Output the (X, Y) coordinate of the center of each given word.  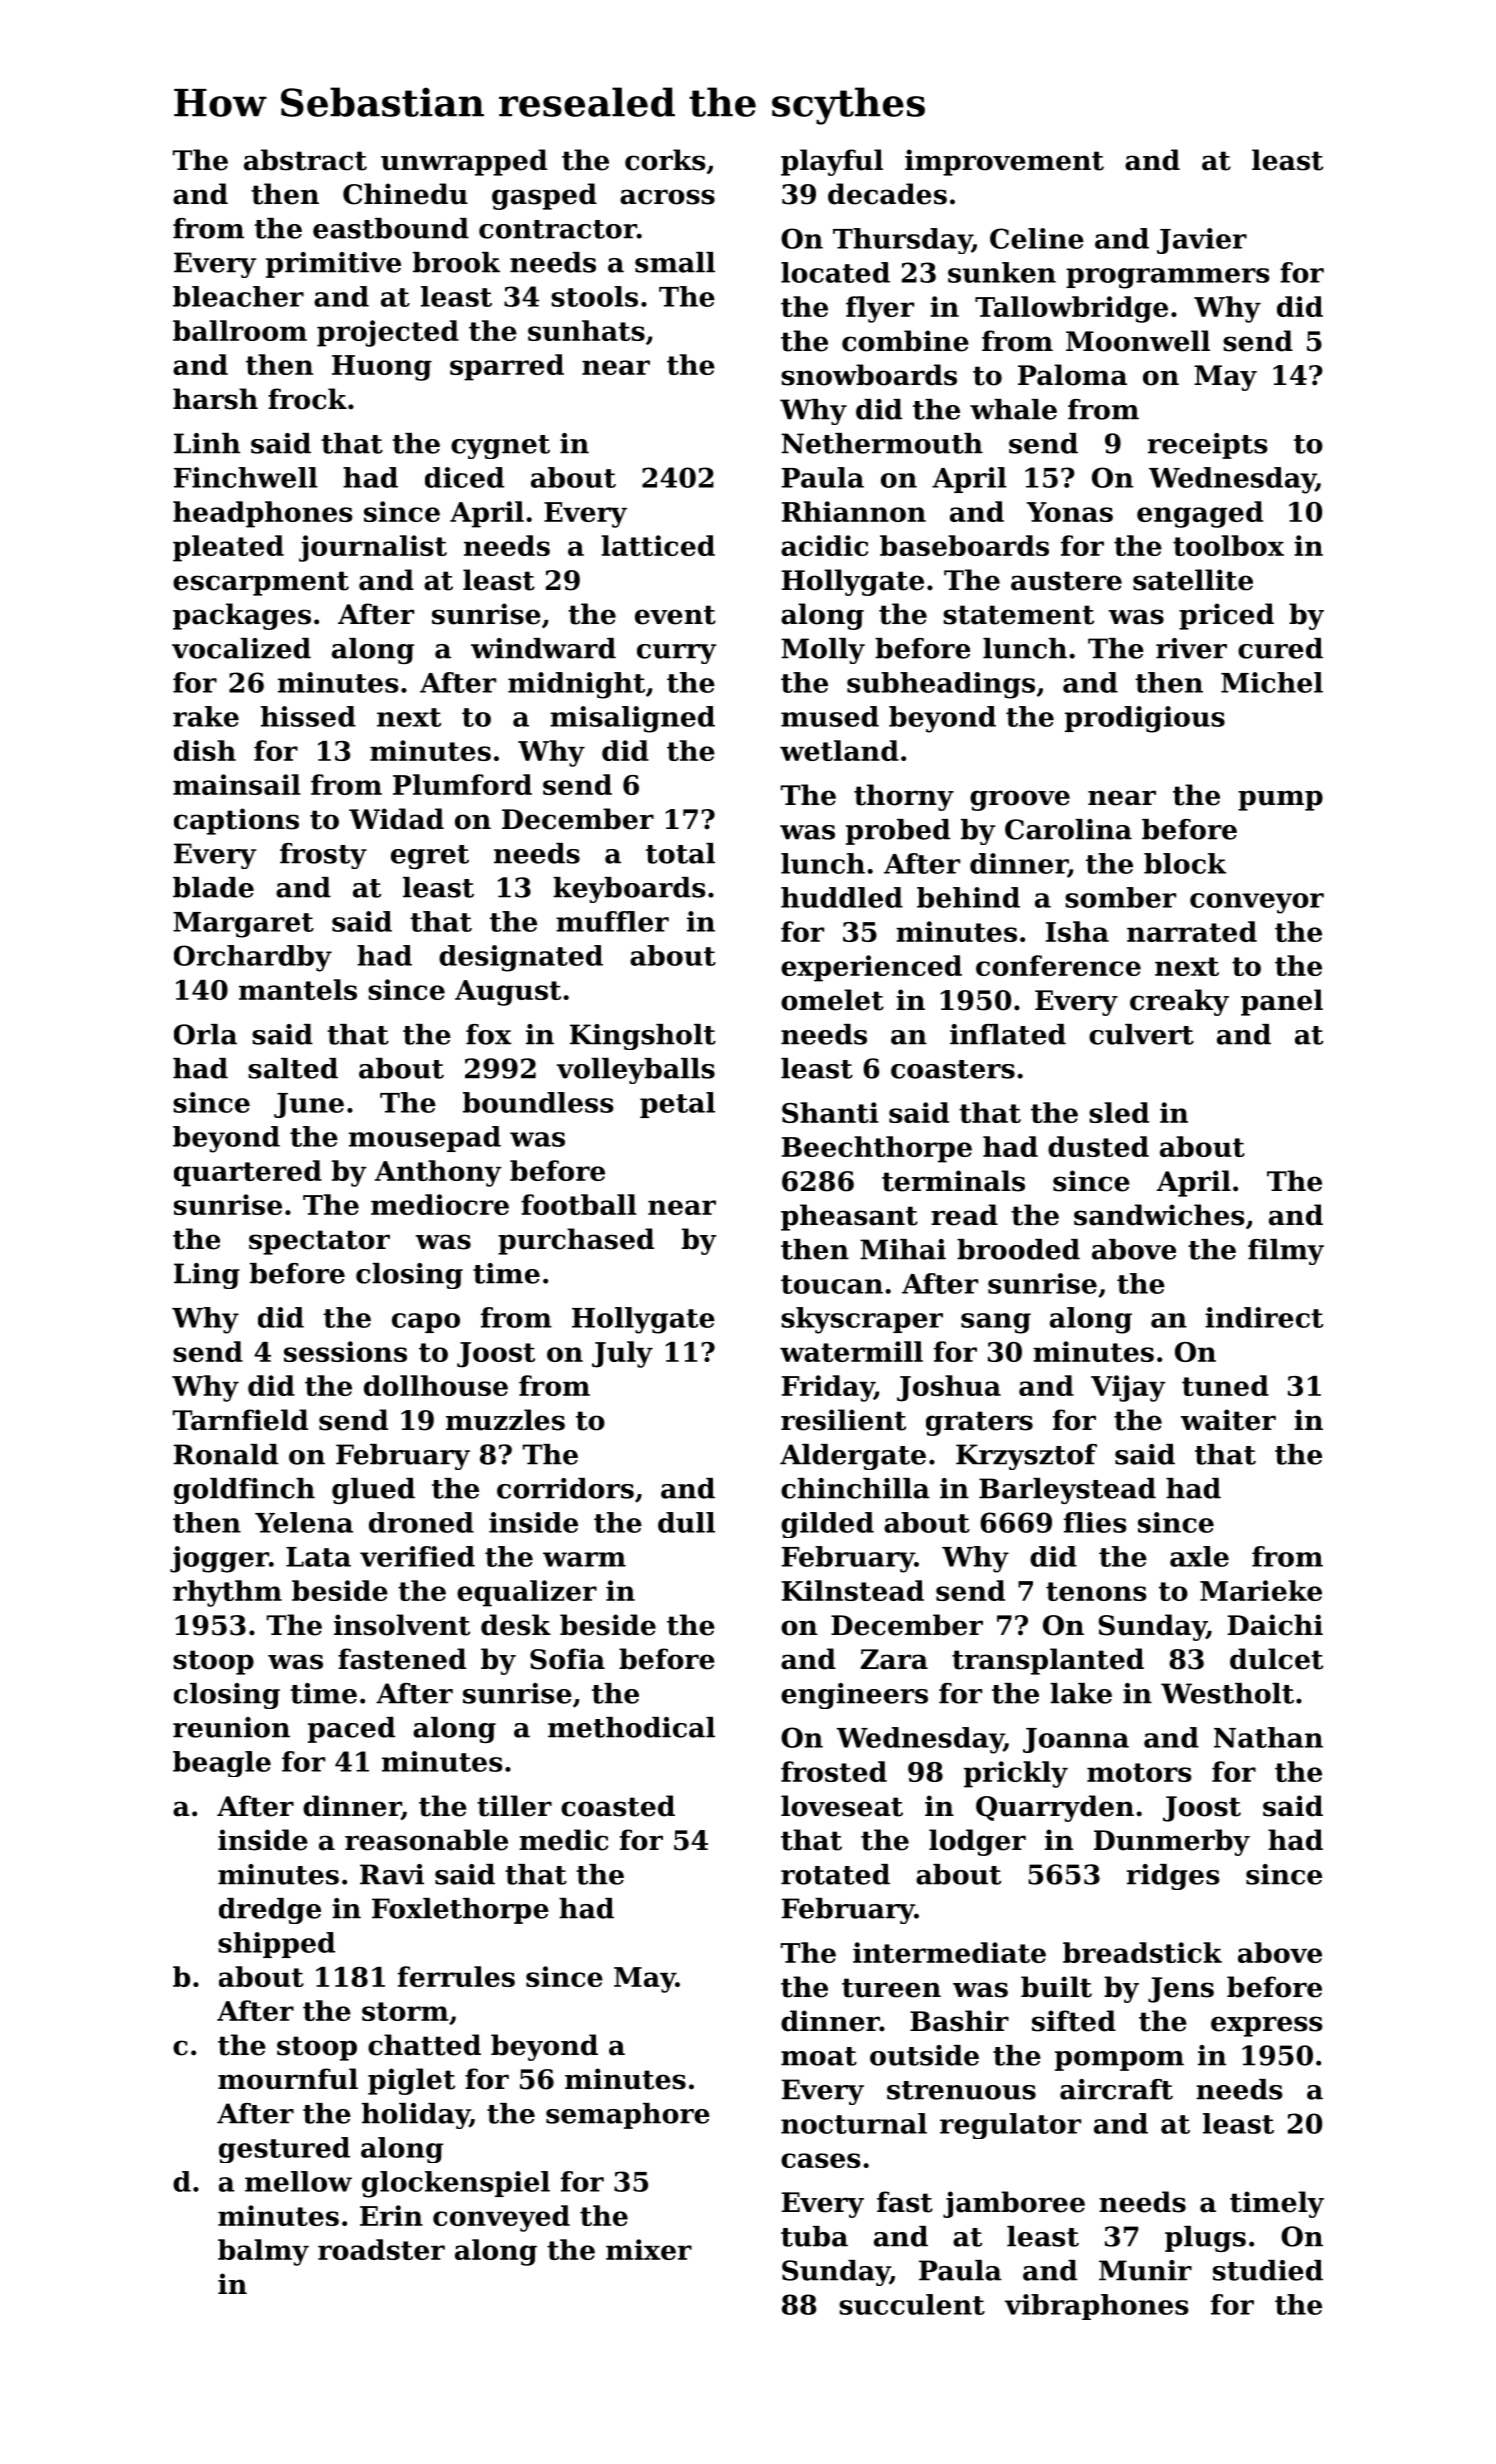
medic (563, 1840)
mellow (298, 2181)
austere (1066, 581)
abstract (305, 160)
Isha (1077, 931)
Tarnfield (240, 1420)
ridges (1173, 1877)
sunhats (586, 330)
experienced (871, 968)
